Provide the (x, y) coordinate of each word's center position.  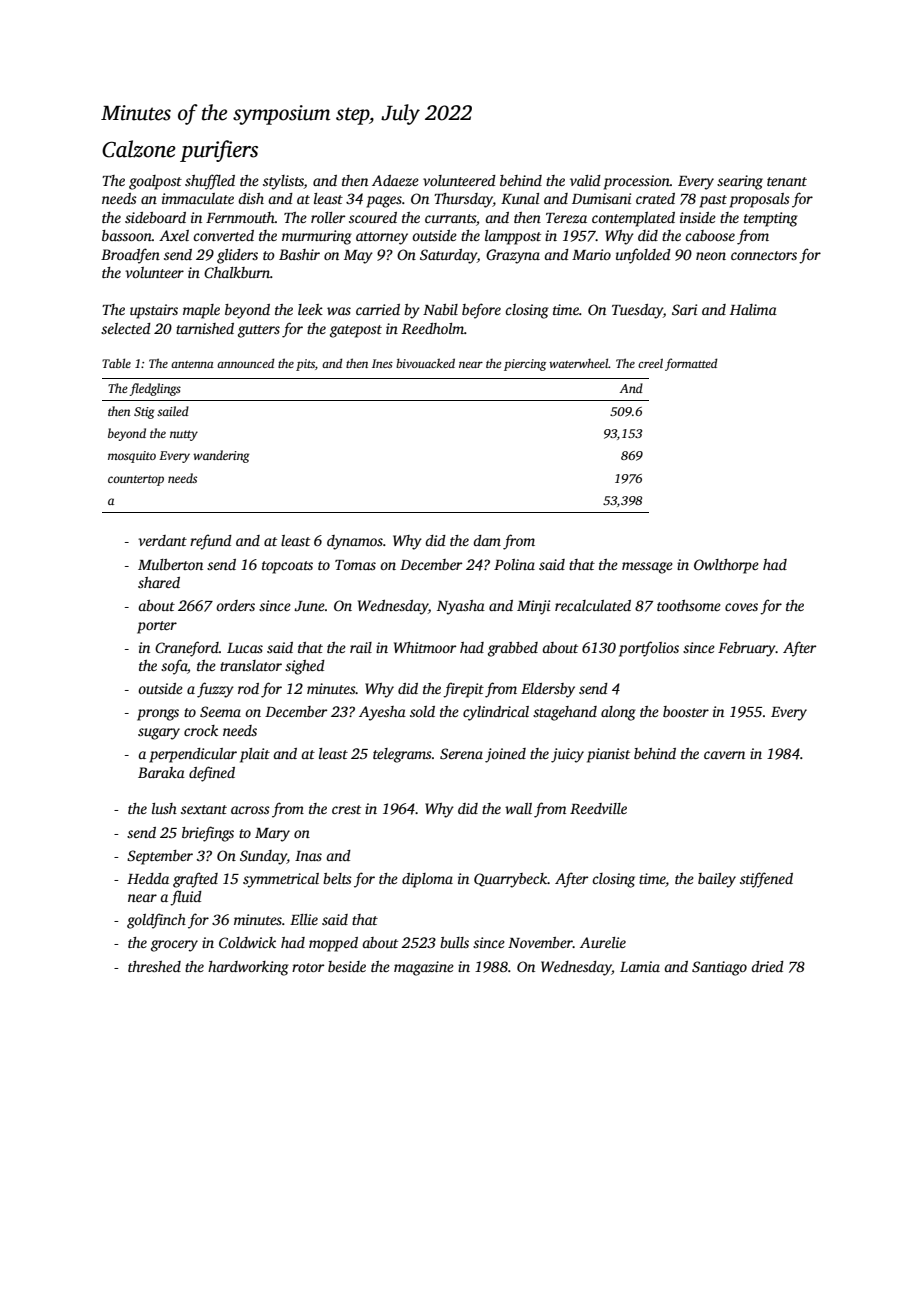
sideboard (155, 217)
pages (384, 202)
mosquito (132, 457)
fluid (186, 898)
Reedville (598, 808)
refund (211, 542)
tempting (771, 219)
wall (518, 808)
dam (487, 540)
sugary (159, 734)
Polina (514, 564)
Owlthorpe (726, 566)
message (647, 568)
